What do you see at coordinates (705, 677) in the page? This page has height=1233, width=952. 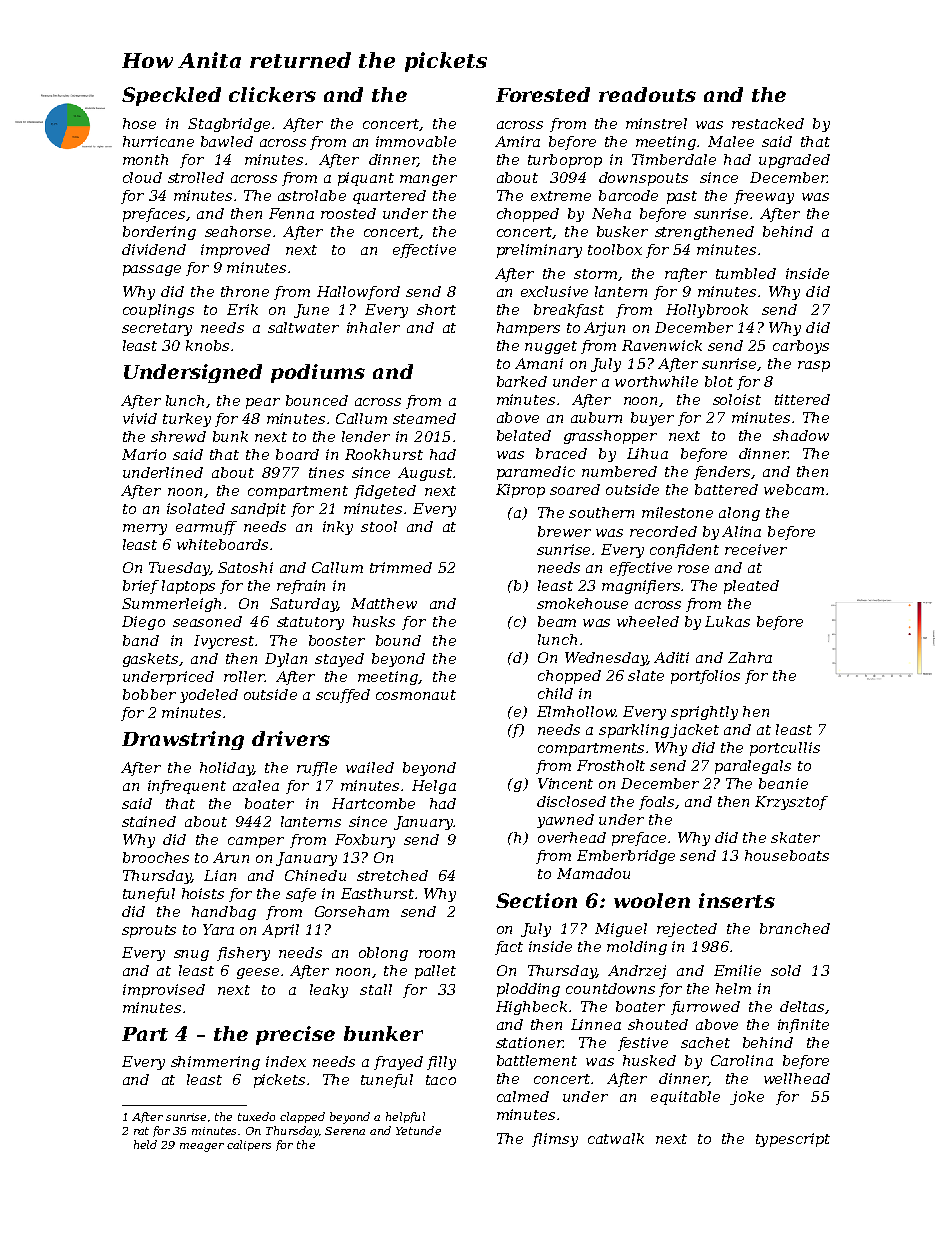 I see `portfolios` at bounding box center [705, 677].
